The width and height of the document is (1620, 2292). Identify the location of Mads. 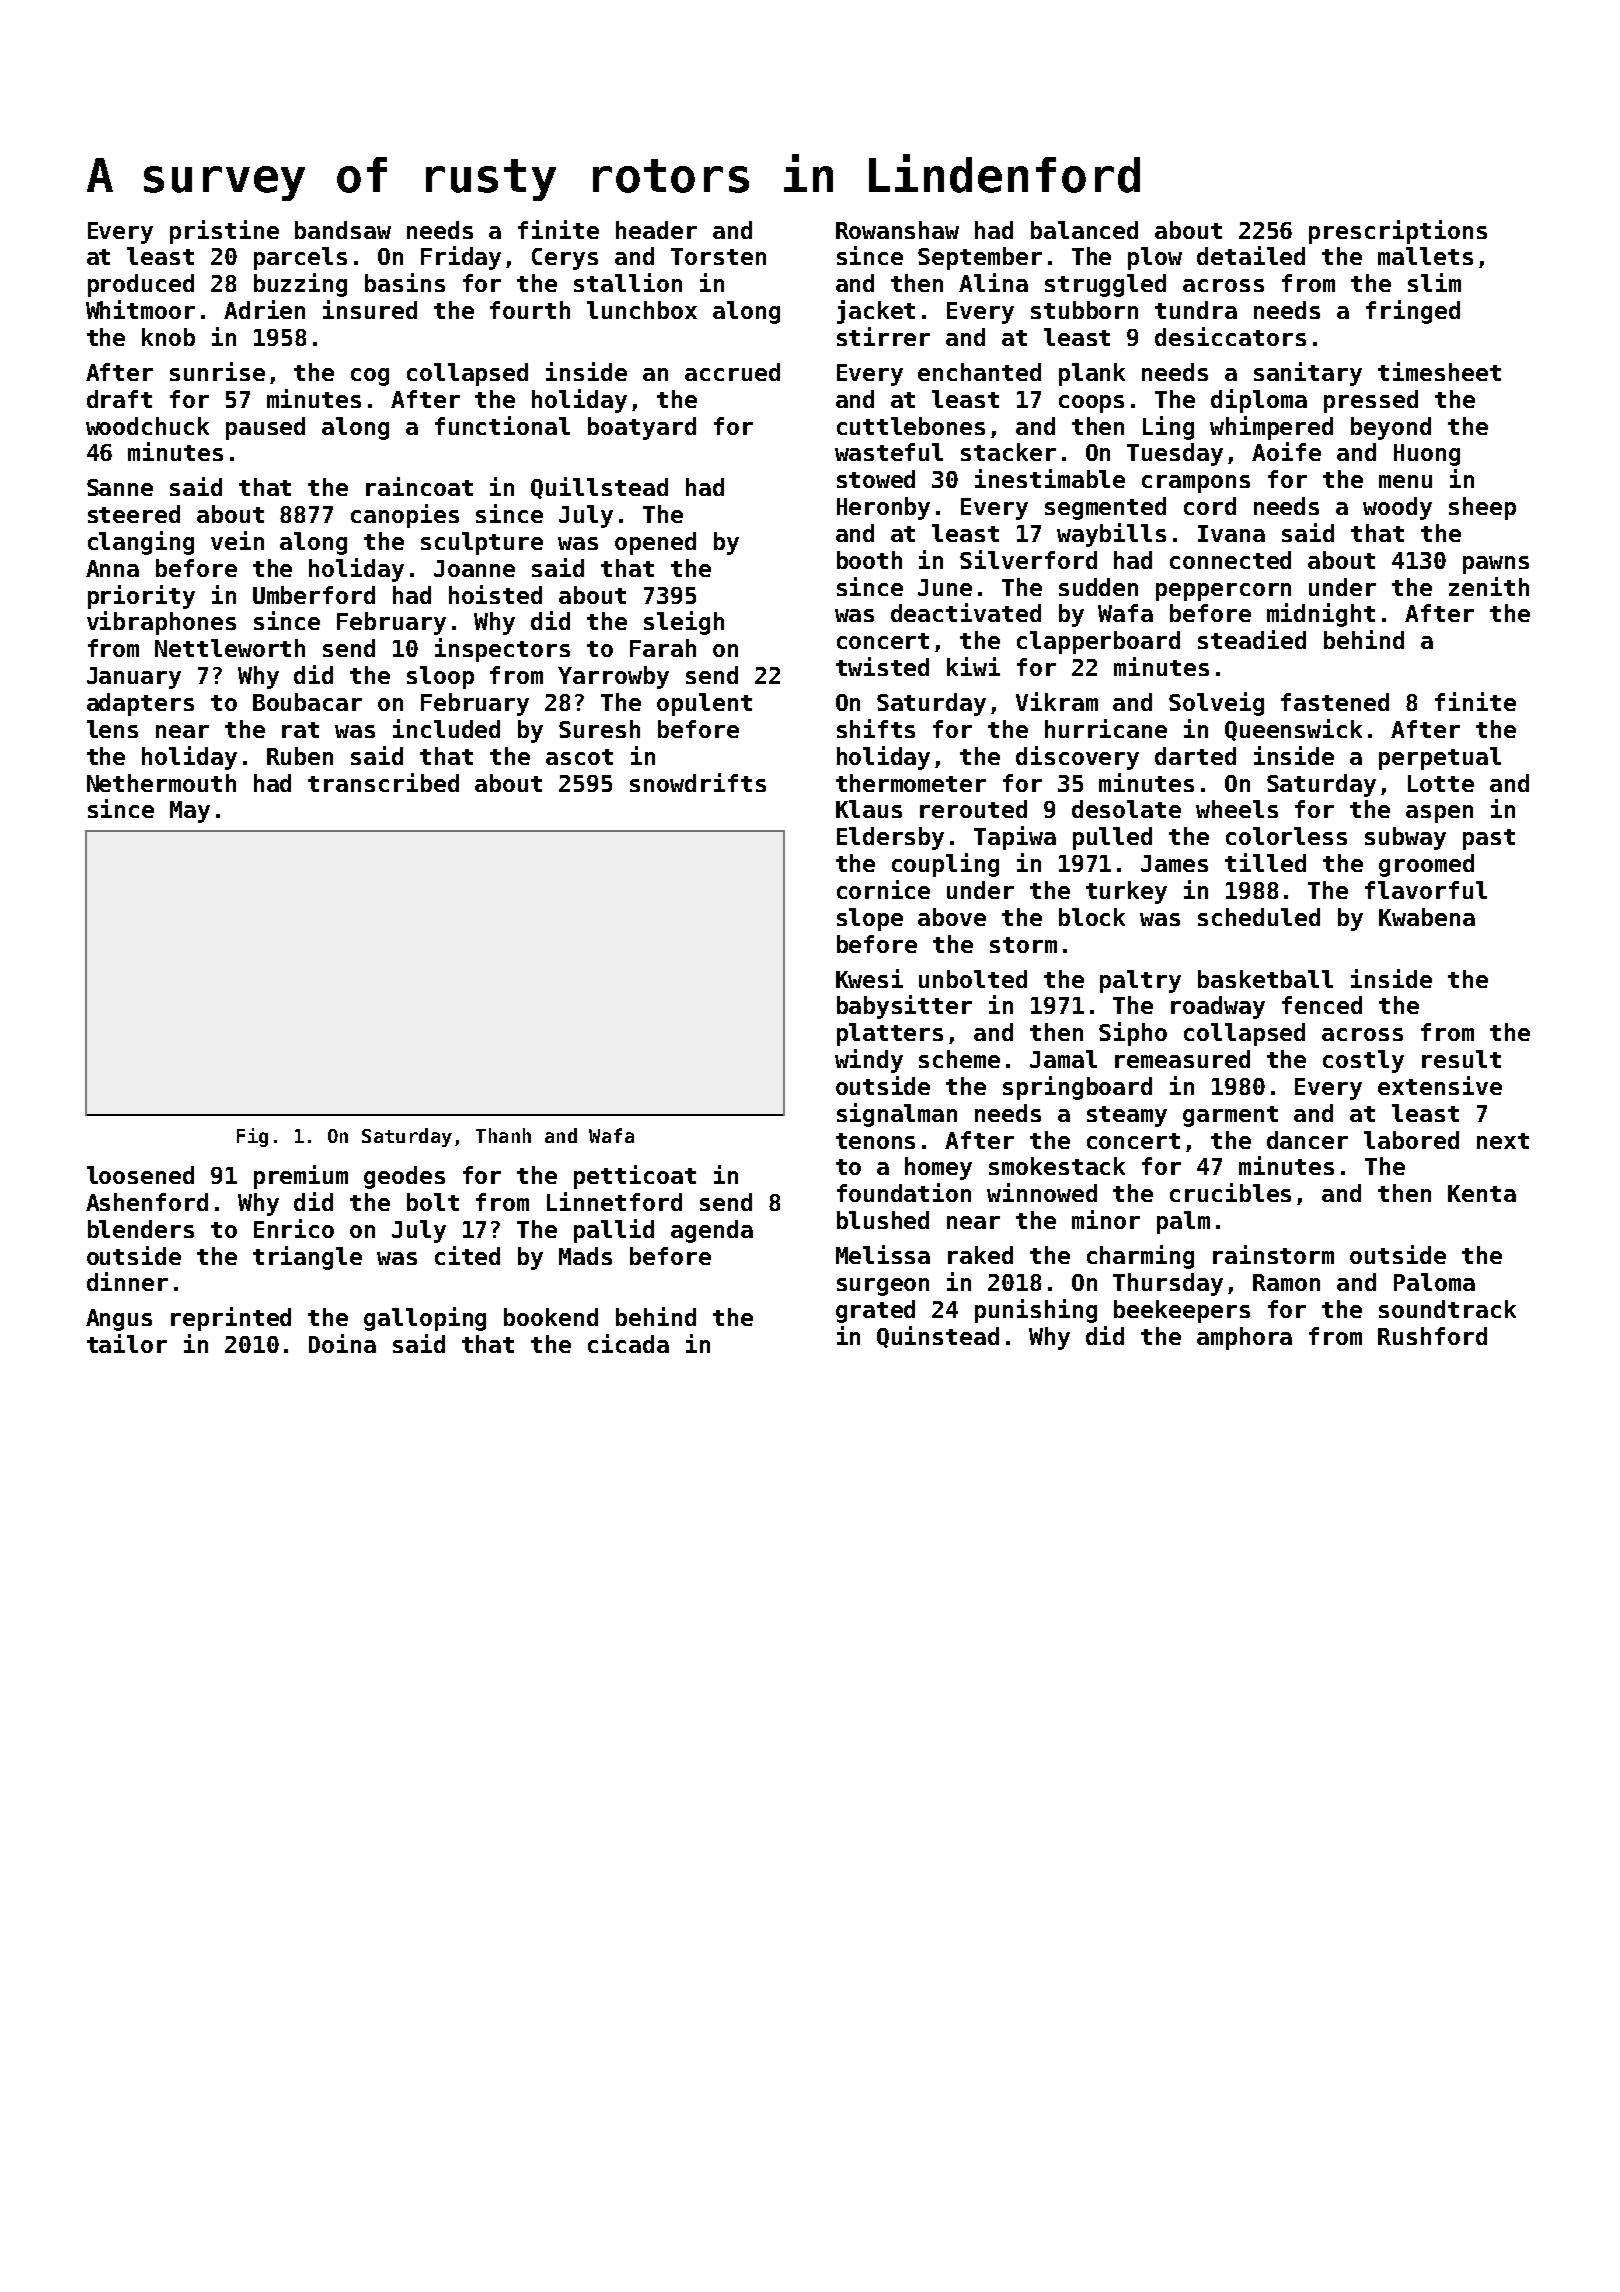
(585, 1256).
